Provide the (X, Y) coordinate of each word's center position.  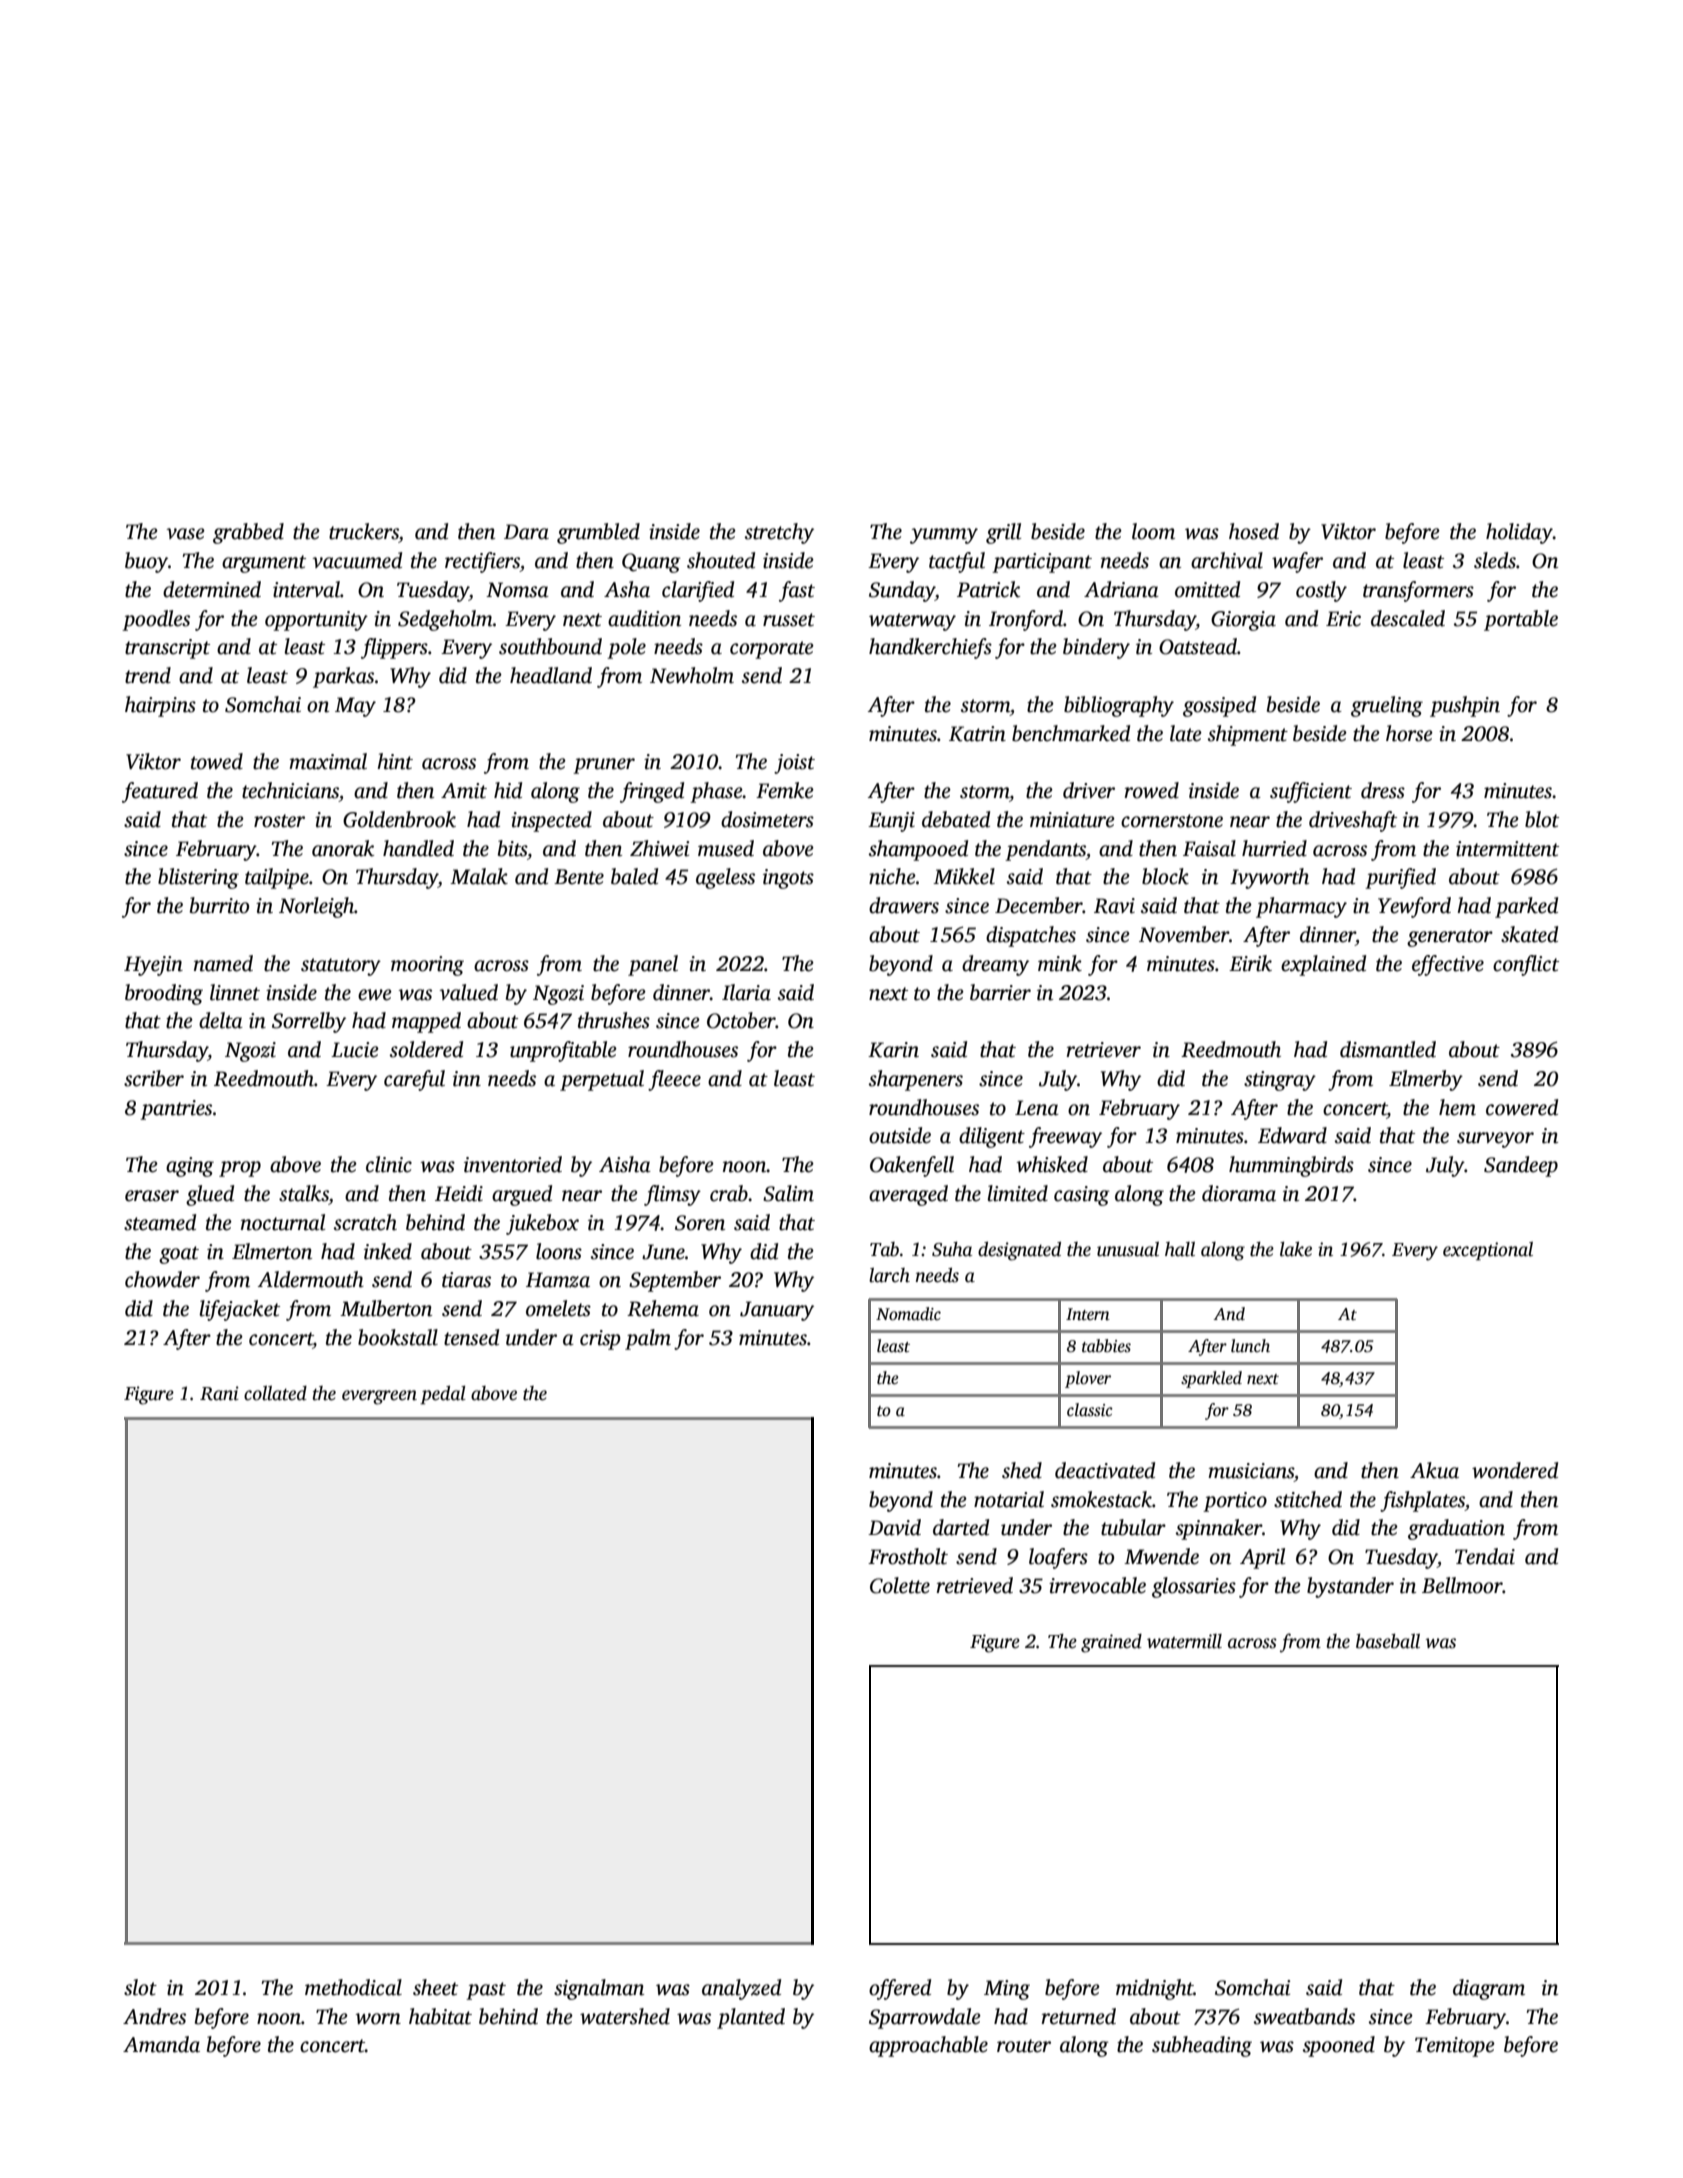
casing (1082, 1196)
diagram (1489, 1989)
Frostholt (908, 1556)
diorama (1239, 1193)
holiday (1519, 533)
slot (140, 1987)
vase (185, 534)
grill (1003, 533)
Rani (219, 1393)
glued (210, 1195)
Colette (900, 1585)
